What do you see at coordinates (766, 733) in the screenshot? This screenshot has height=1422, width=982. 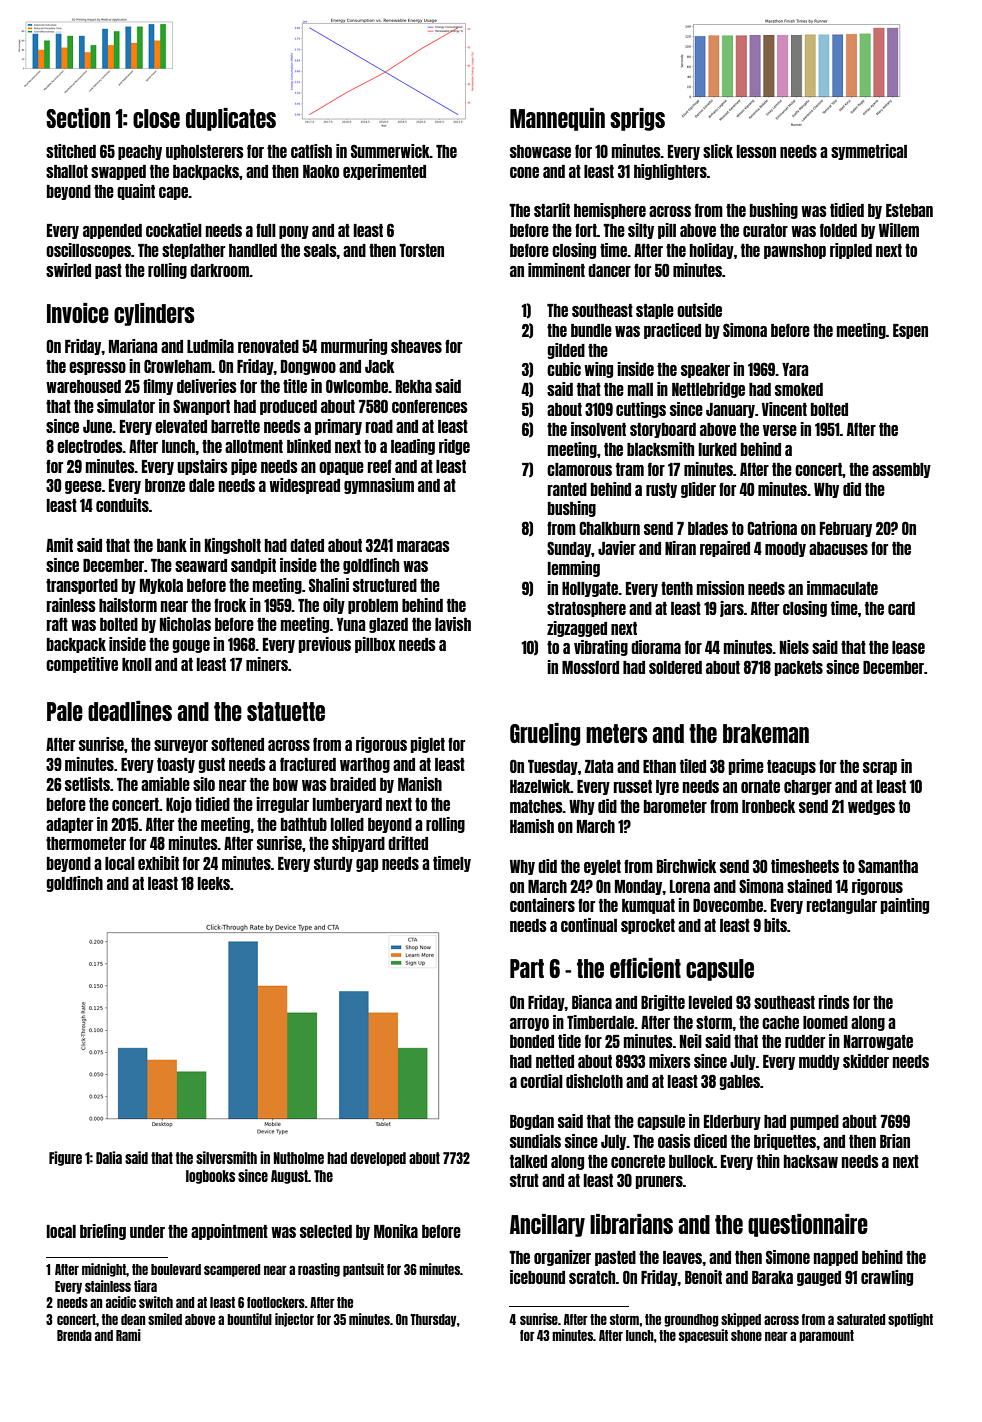 I see `brakeman` at bounding box center [766, 733].
